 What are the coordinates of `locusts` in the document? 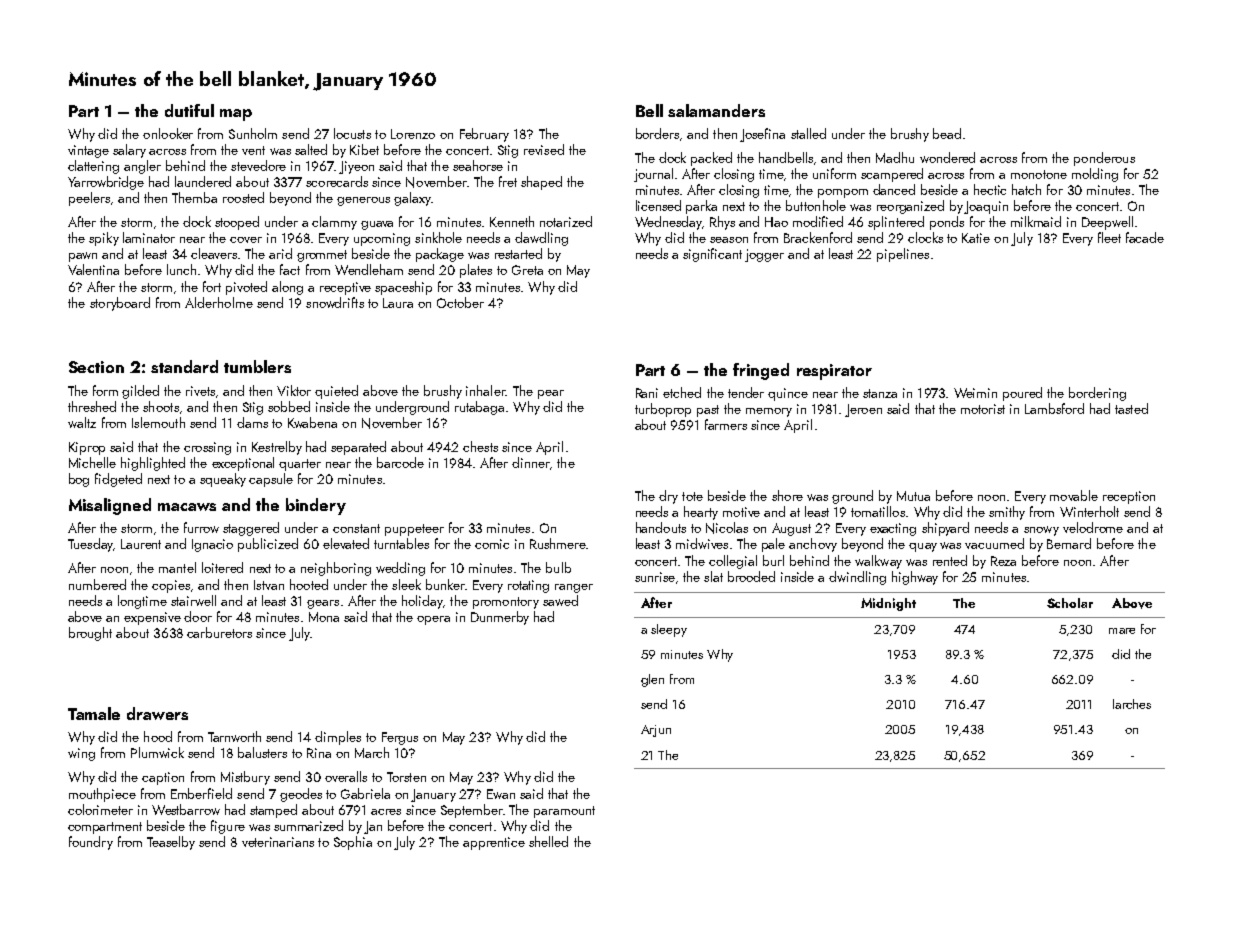 It's located at (352, 133).
